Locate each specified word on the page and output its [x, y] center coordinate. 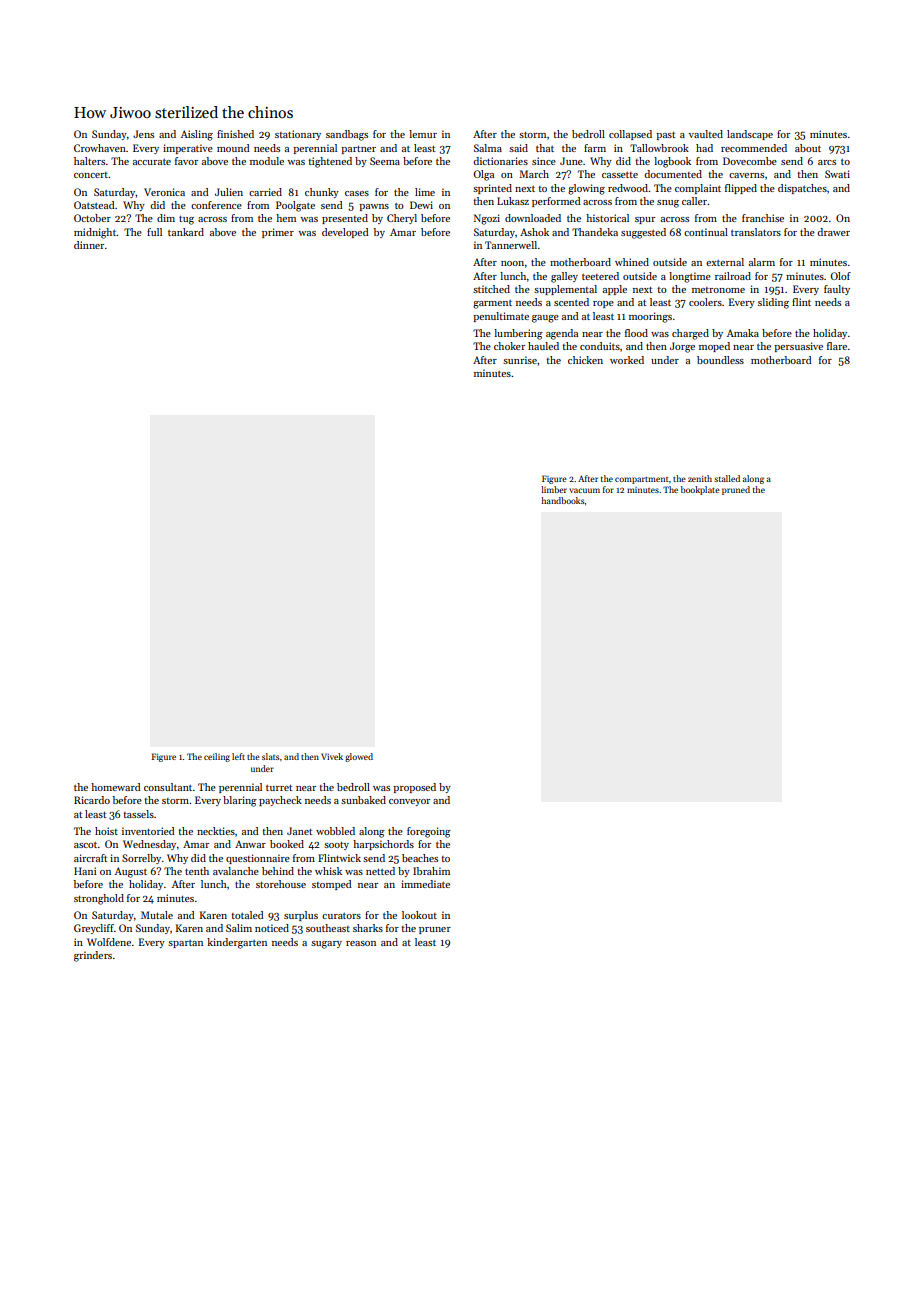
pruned [736, 490]
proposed [414, 788]
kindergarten [237, 943]
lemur [423, 134]
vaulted [705, 134]
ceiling [217, 757]
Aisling [197, 135]
